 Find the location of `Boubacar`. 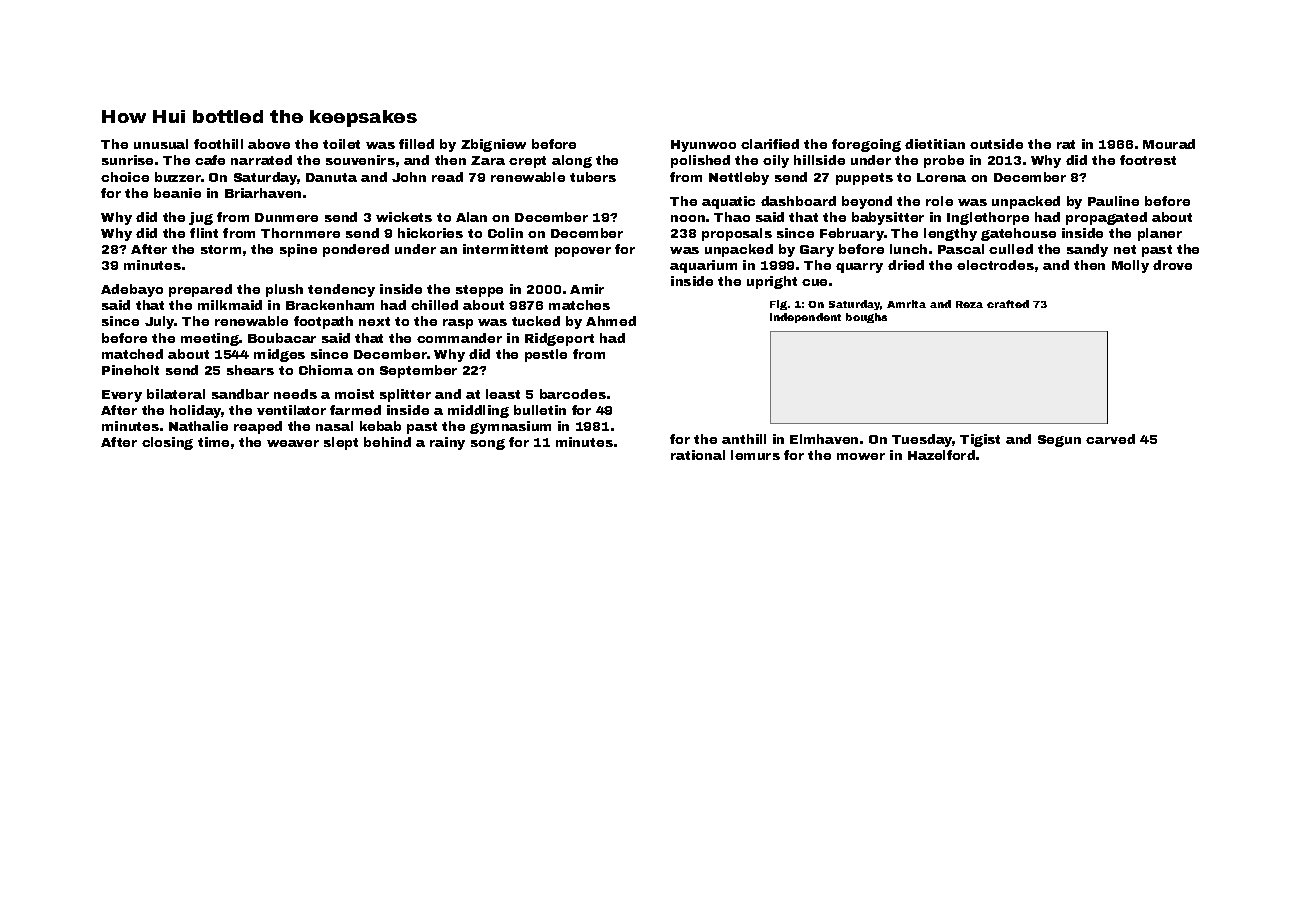

Boubacar is located at coordinates (282, 338).
